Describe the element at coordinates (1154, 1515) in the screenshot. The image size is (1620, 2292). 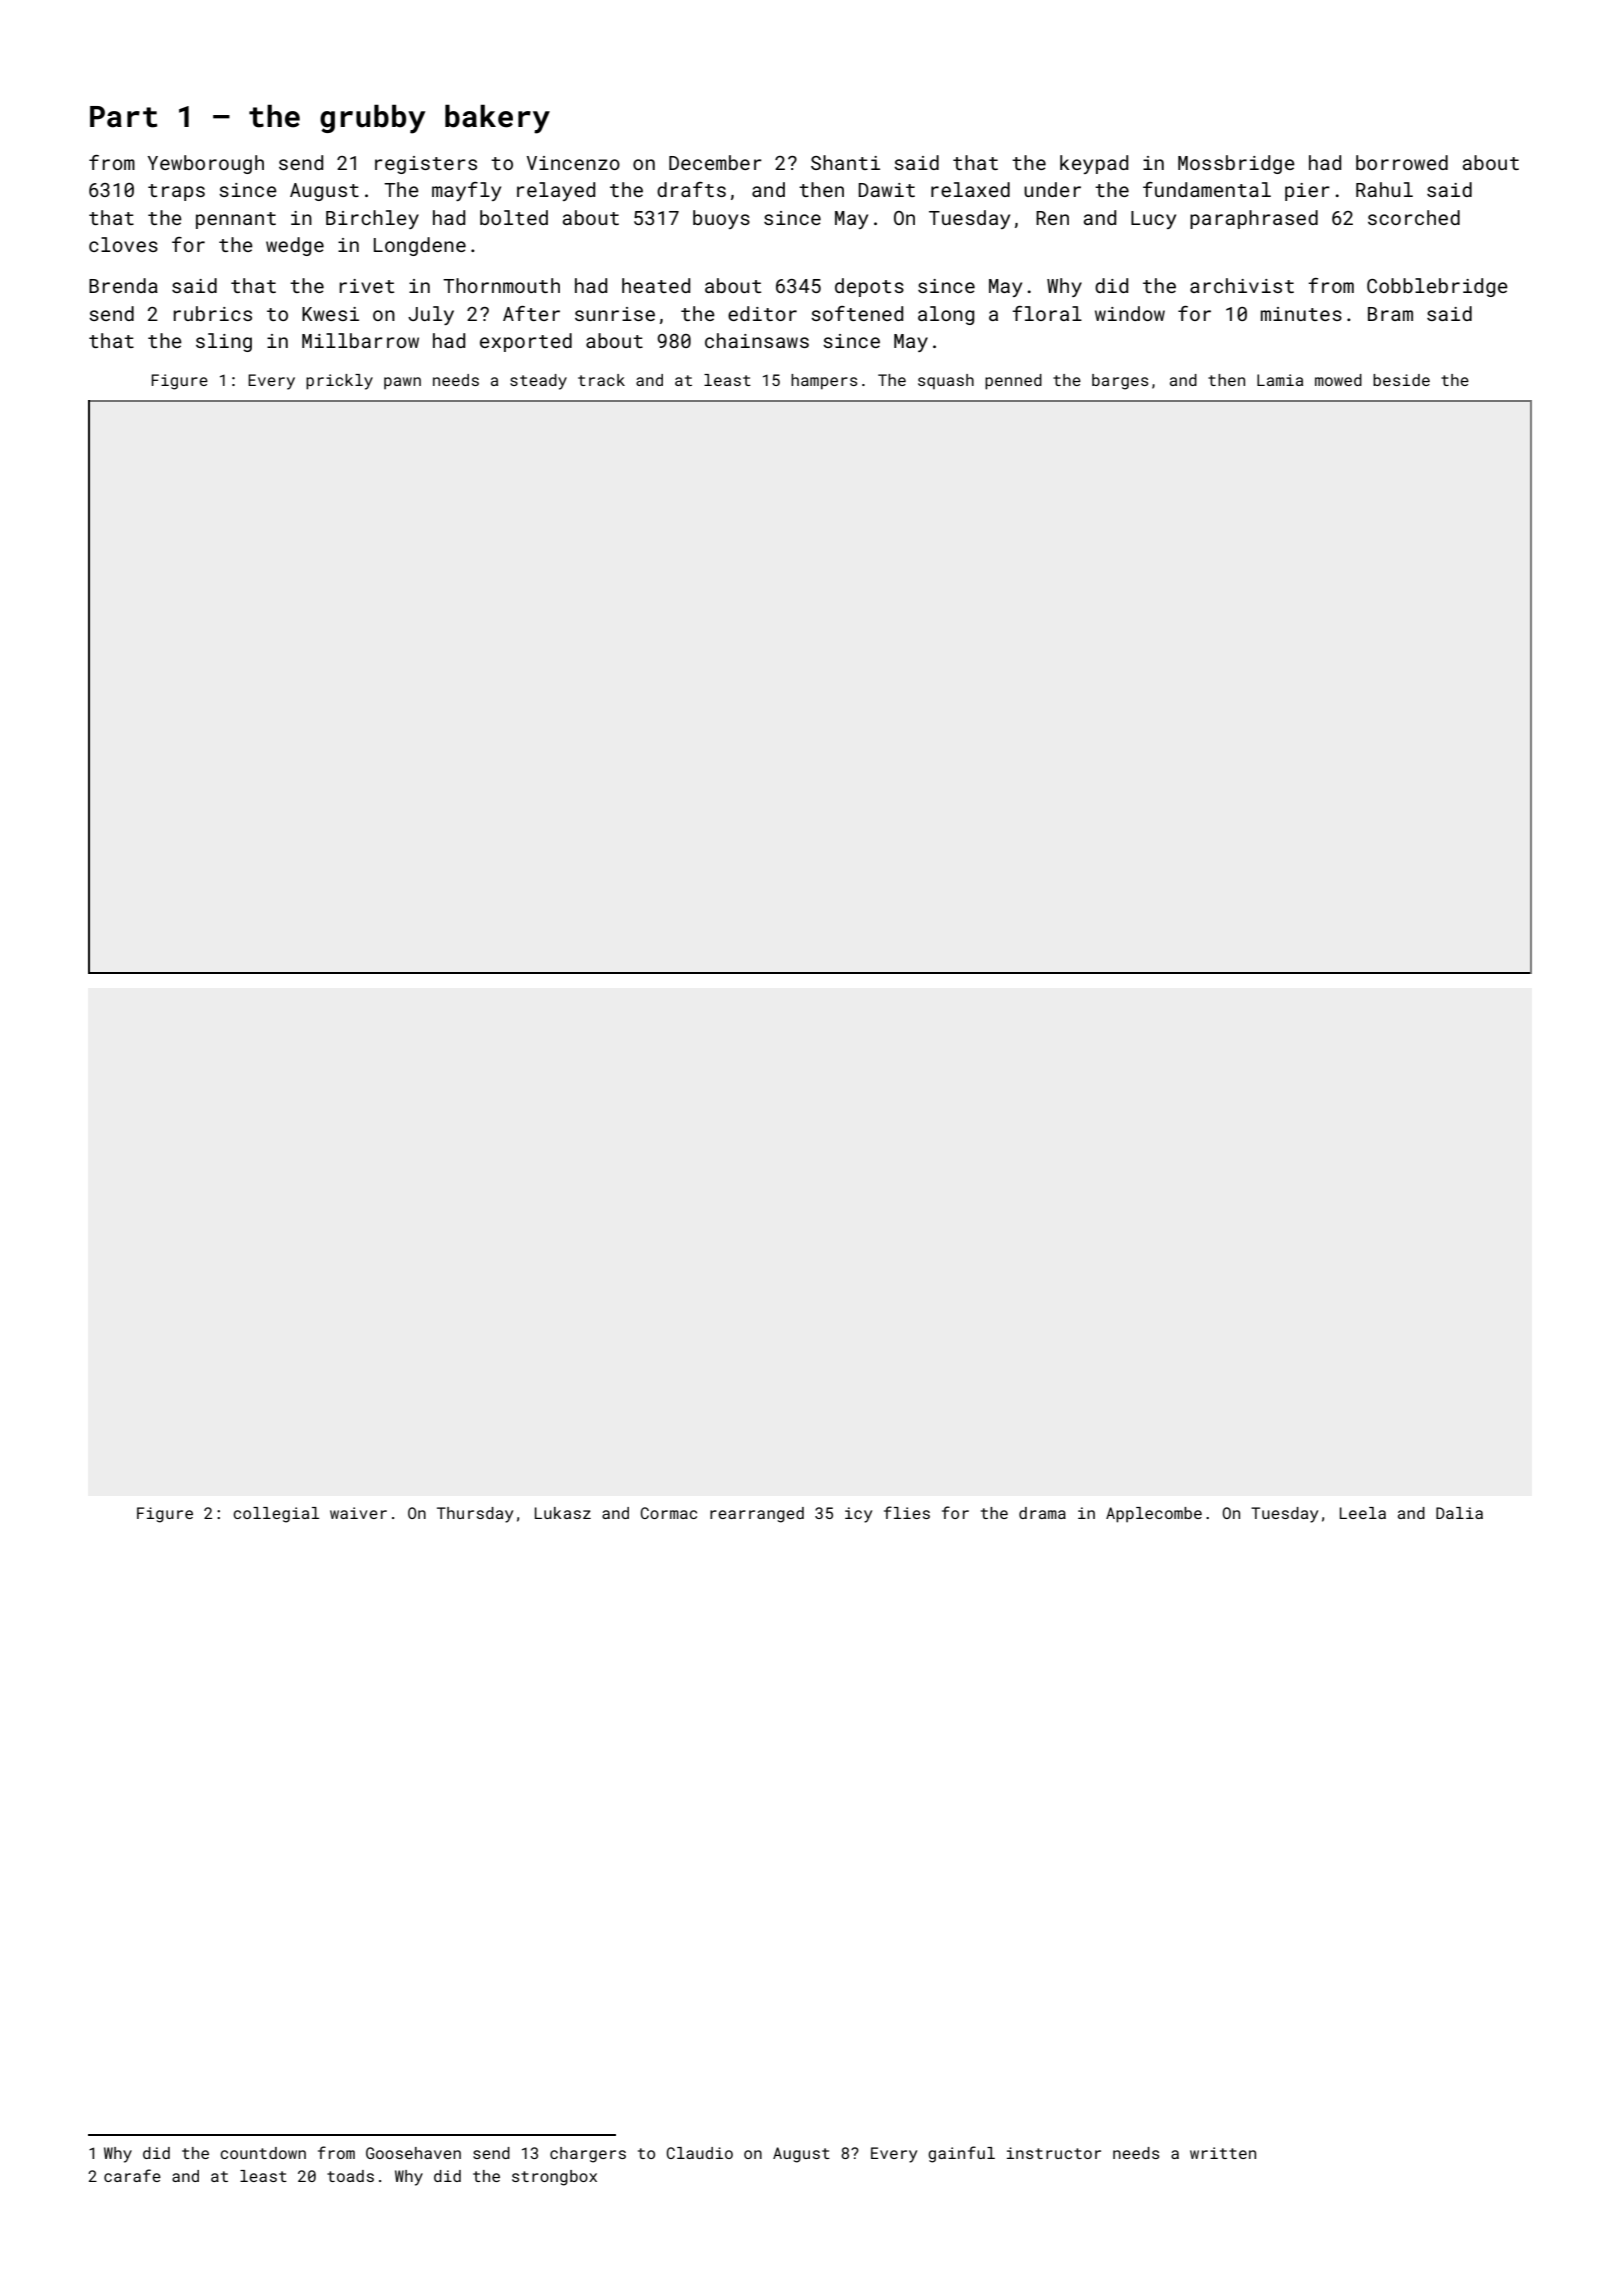
I see `Applecombe` at that location.
